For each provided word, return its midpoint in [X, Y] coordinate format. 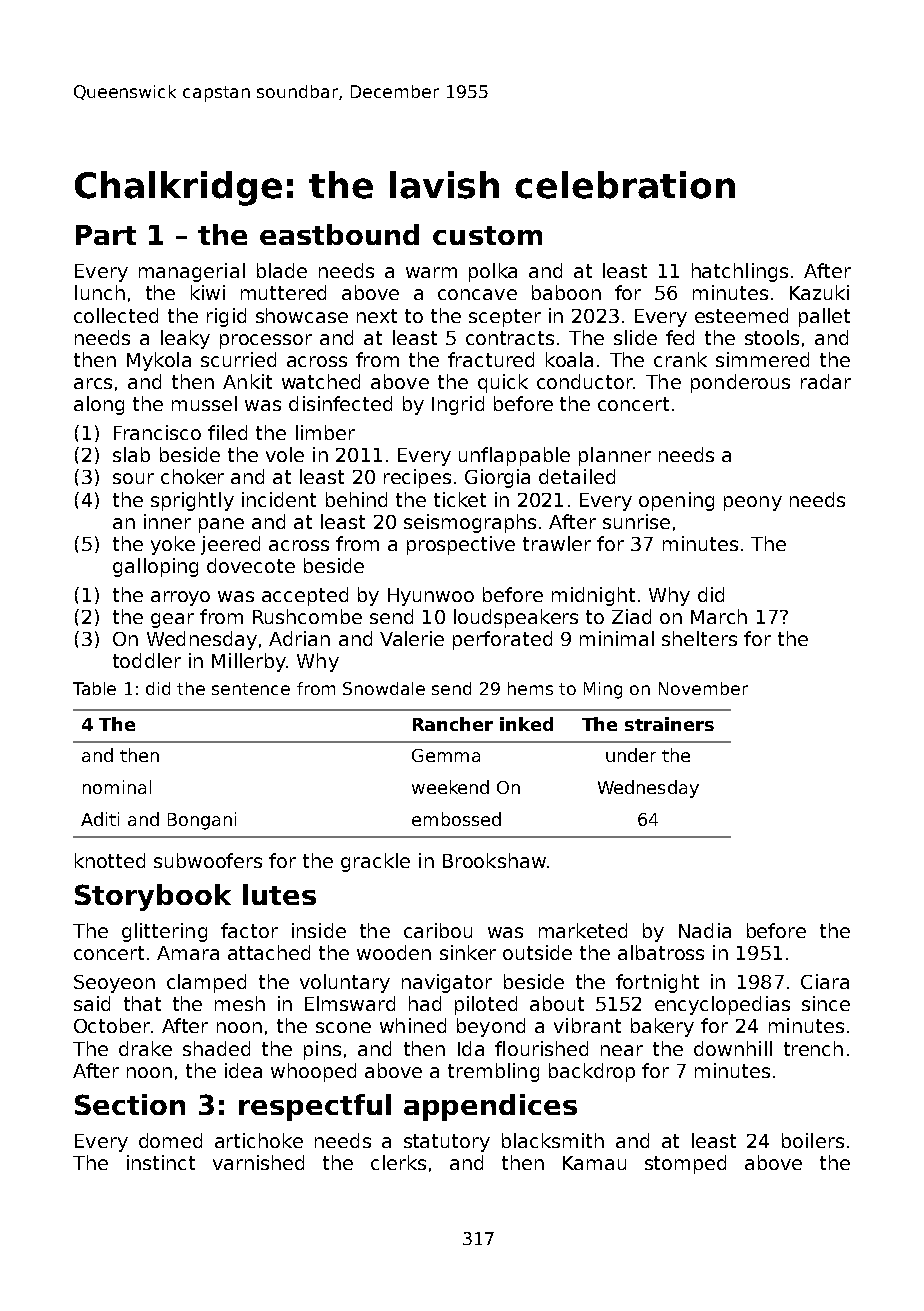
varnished [258, 1162]
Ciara [825, 981]
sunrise [636, 521]
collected [116, 315]
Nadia [705, 930]
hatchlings [740, 272]
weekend [450, 787]
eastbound [339, 234]
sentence [251, 689]
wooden [394, 952]
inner [167, 521]
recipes [417, 478]
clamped [206, 983]
